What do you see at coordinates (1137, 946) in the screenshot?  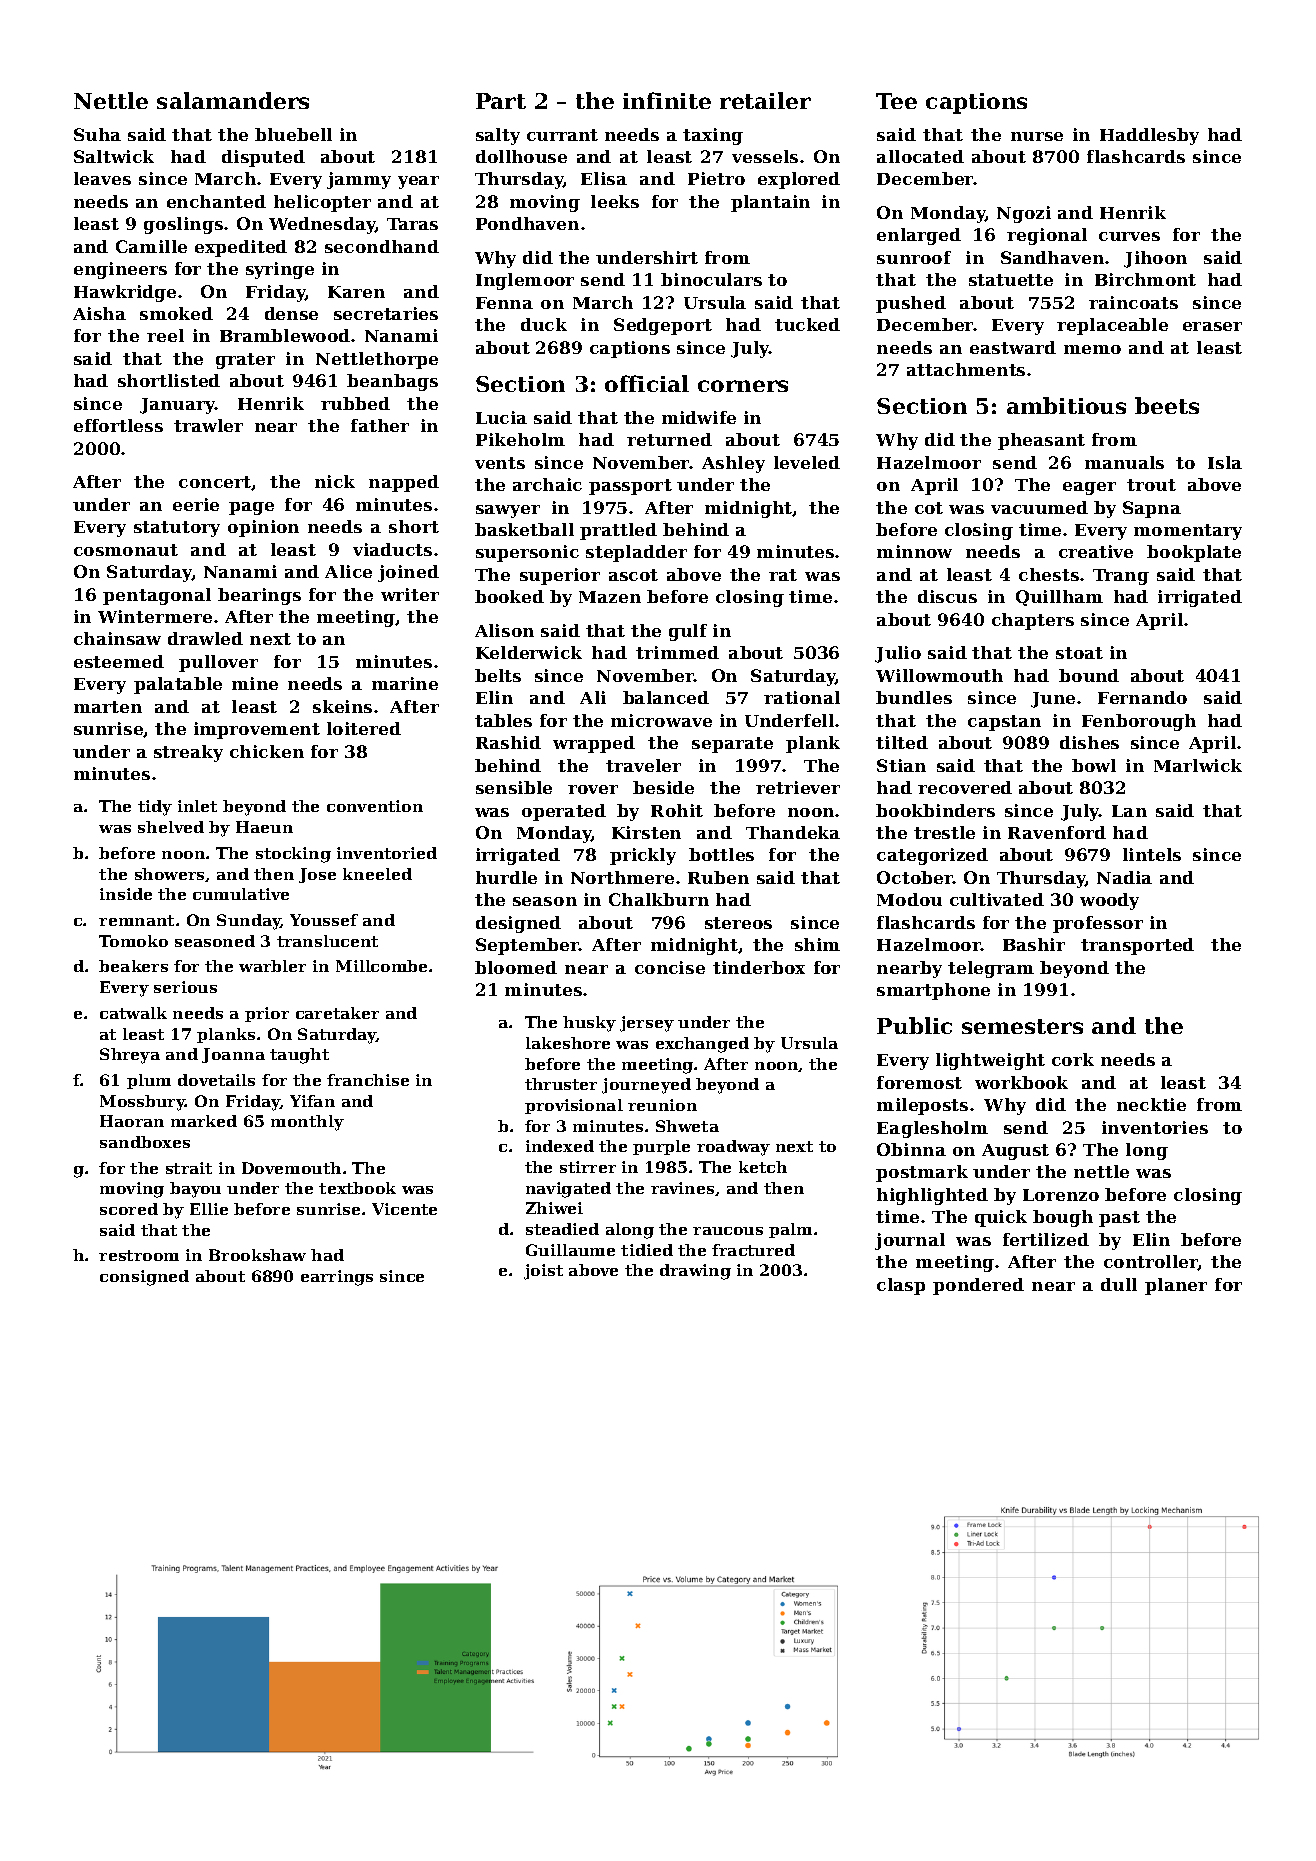 I see `transported` at bounding box center [1137, 946].
